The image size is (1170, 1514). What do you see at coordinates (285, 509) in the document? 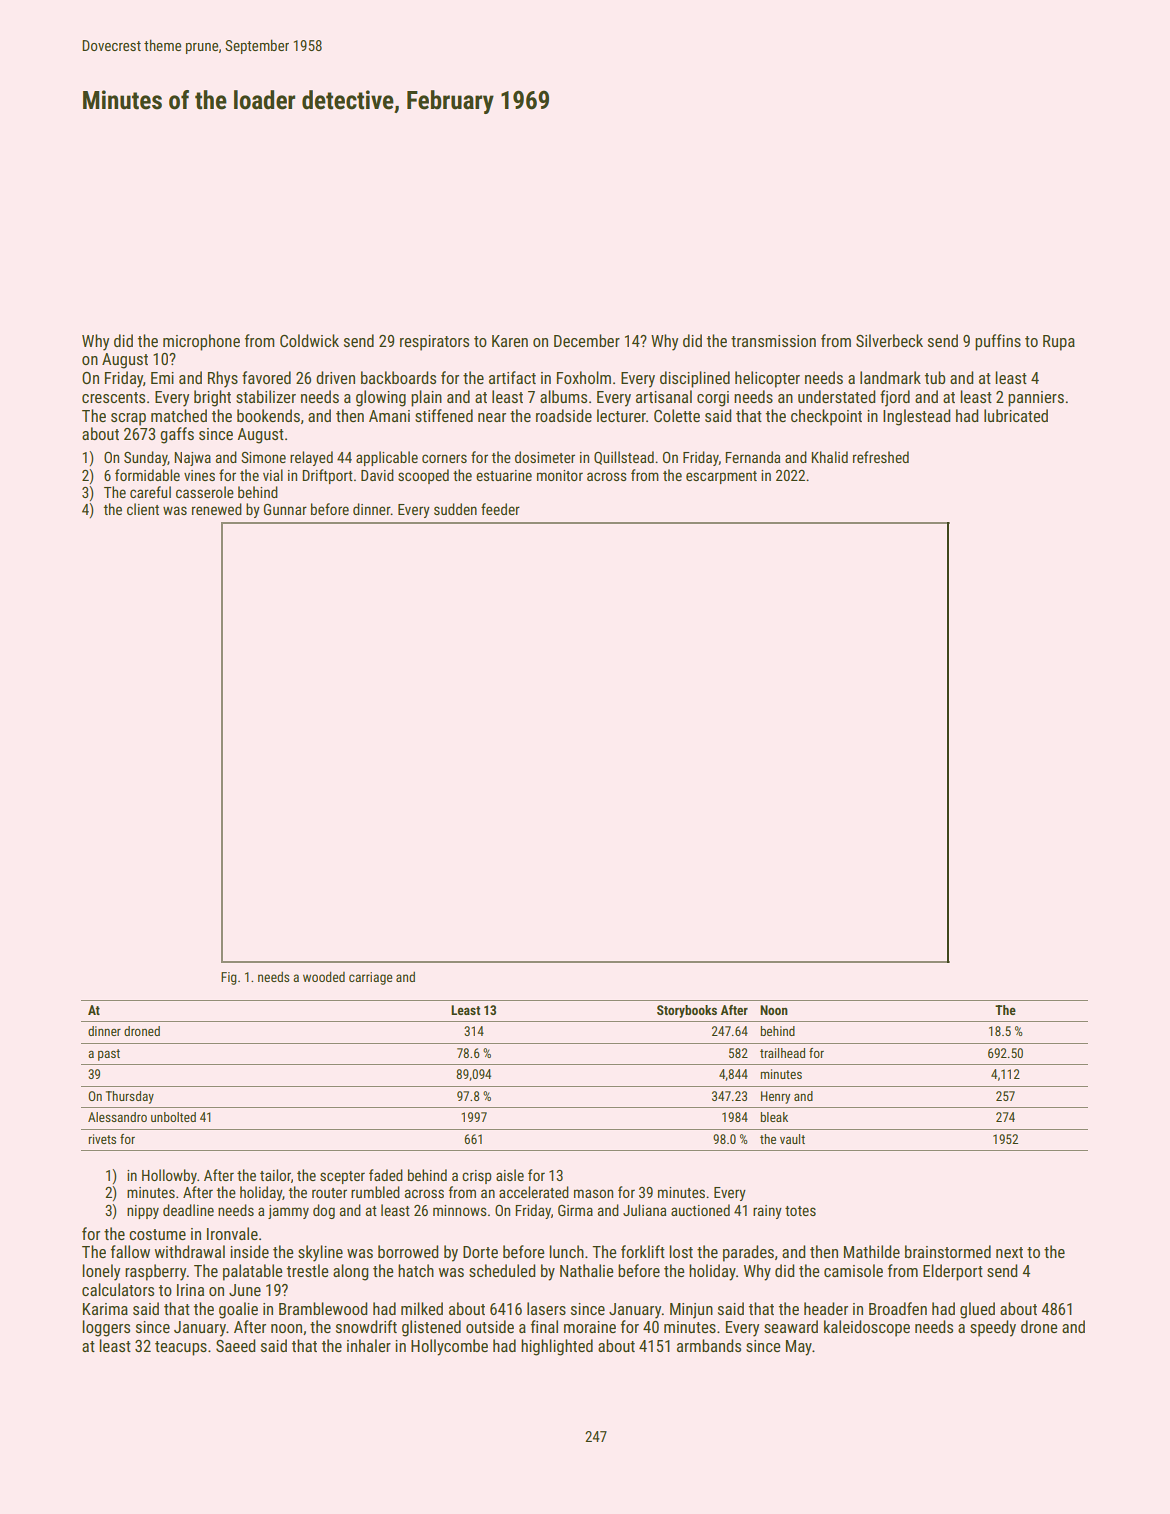
I see `Gunnar` at bounding box center [285, 509].
